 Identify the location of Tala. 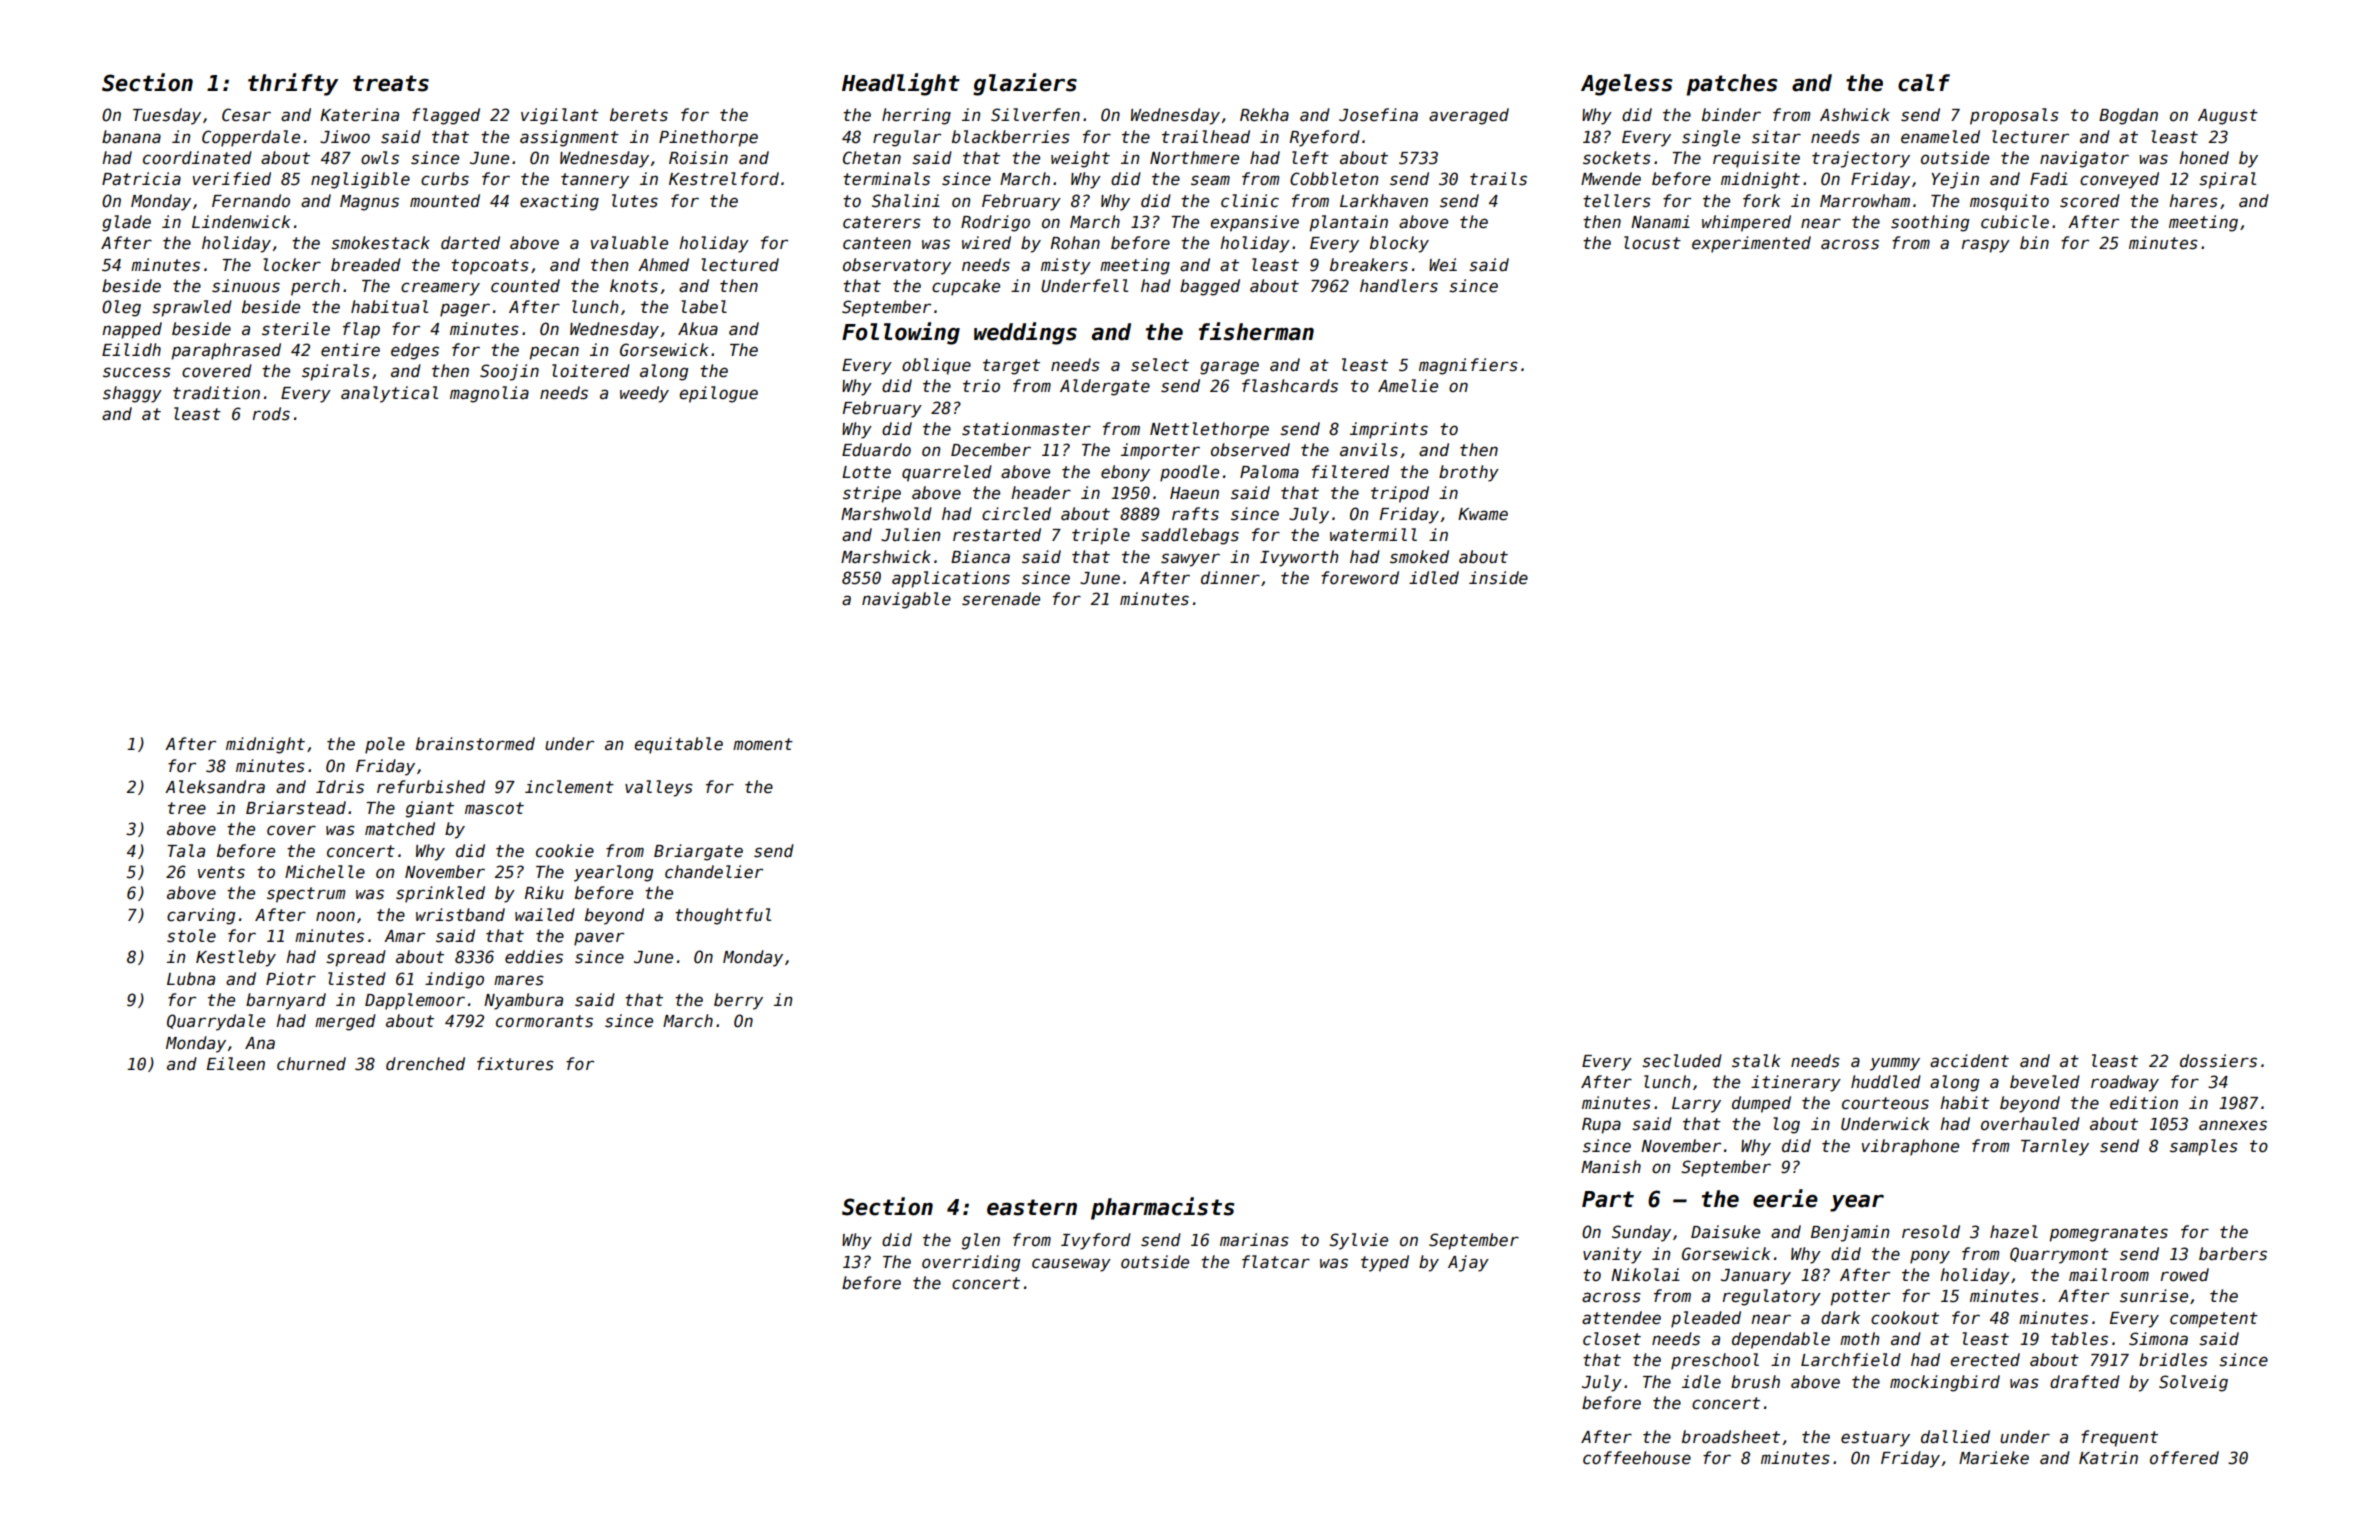
(186, 851).
